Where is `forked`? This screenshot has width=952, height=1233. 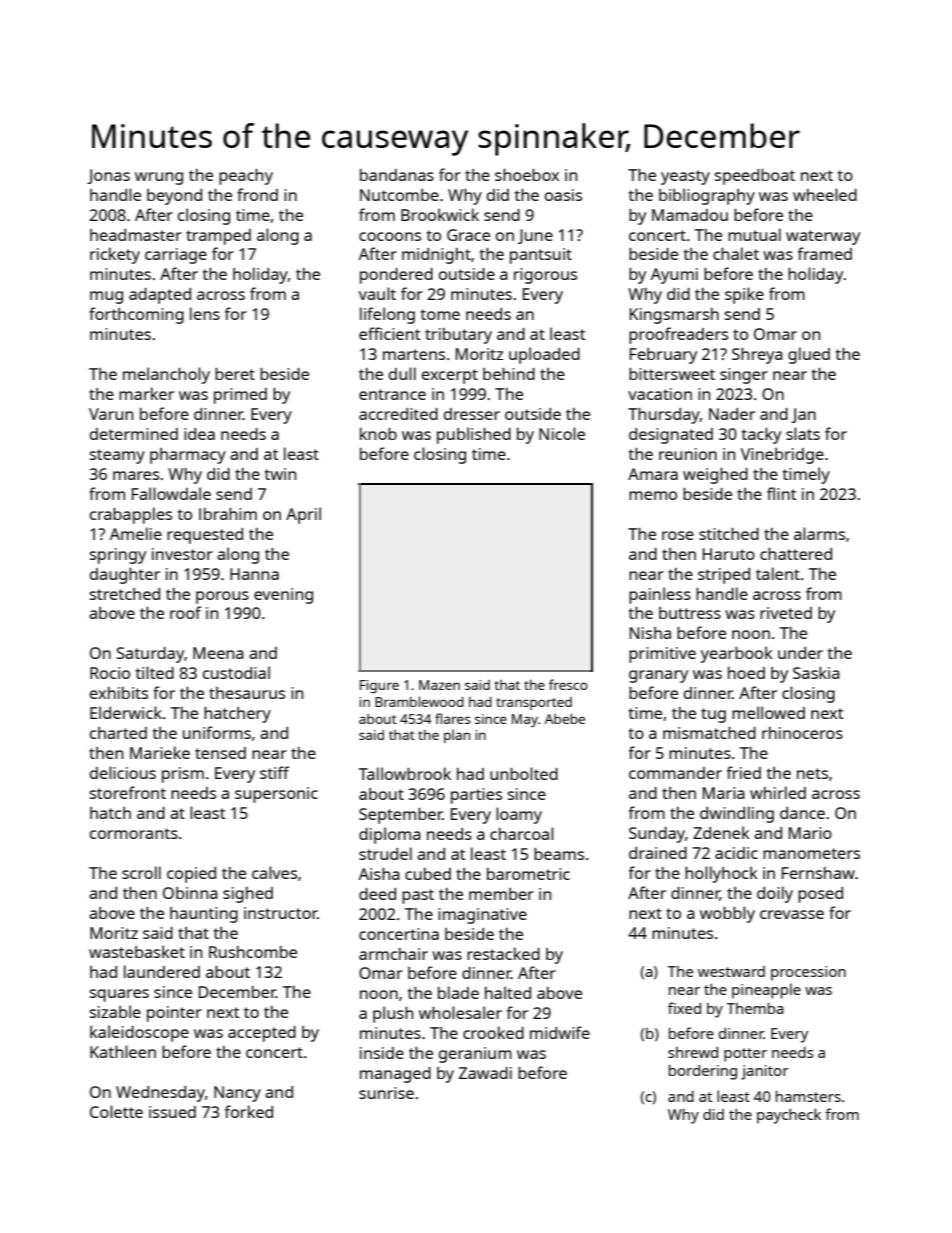
forked is located at coordinates (249, 1111).
